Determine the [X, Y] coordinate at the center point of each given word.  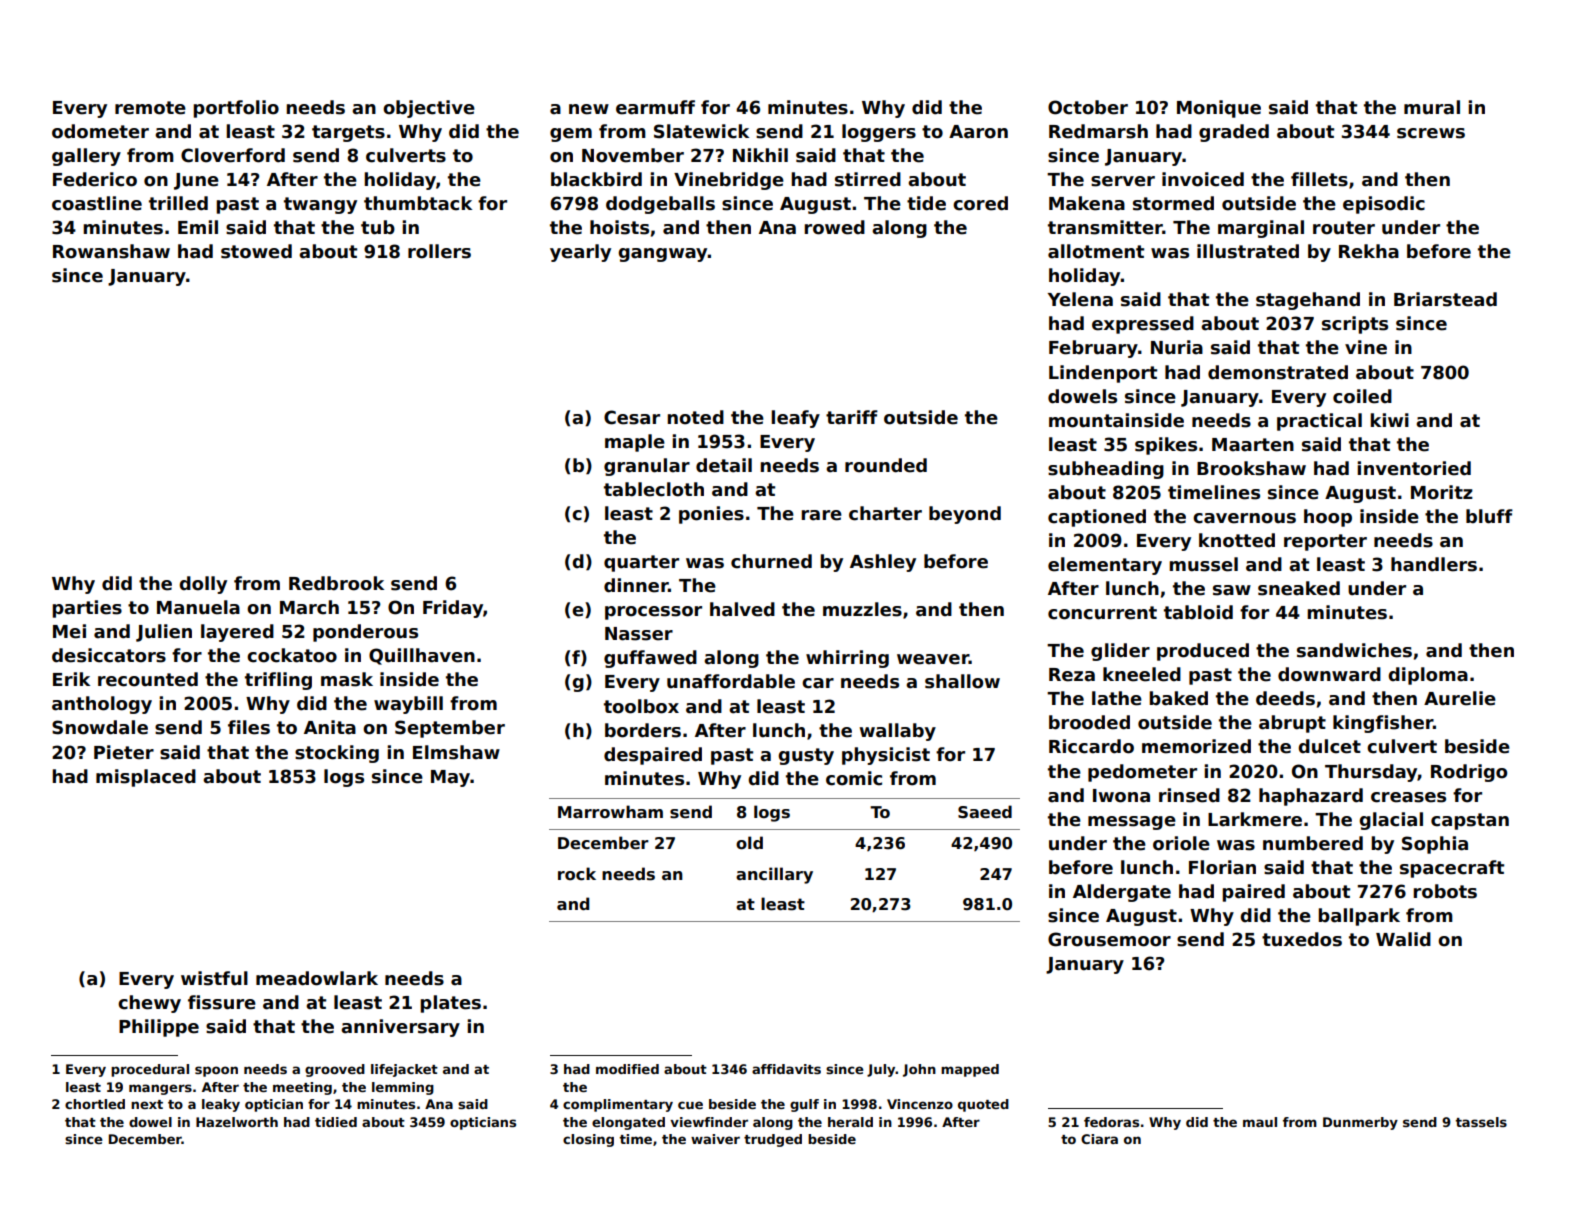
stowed [256, 251]
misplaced [146, 778]
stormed [1173, 203]
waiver [715, 1139]
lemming [403, 1088]
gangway [663, 255]
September [450, 729]
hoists [619, 227]
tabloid [1198, 612]
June [196, 181]
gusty [806, 756]
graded [1234, 133]
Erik [71, 679]
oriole [1181, 843]
